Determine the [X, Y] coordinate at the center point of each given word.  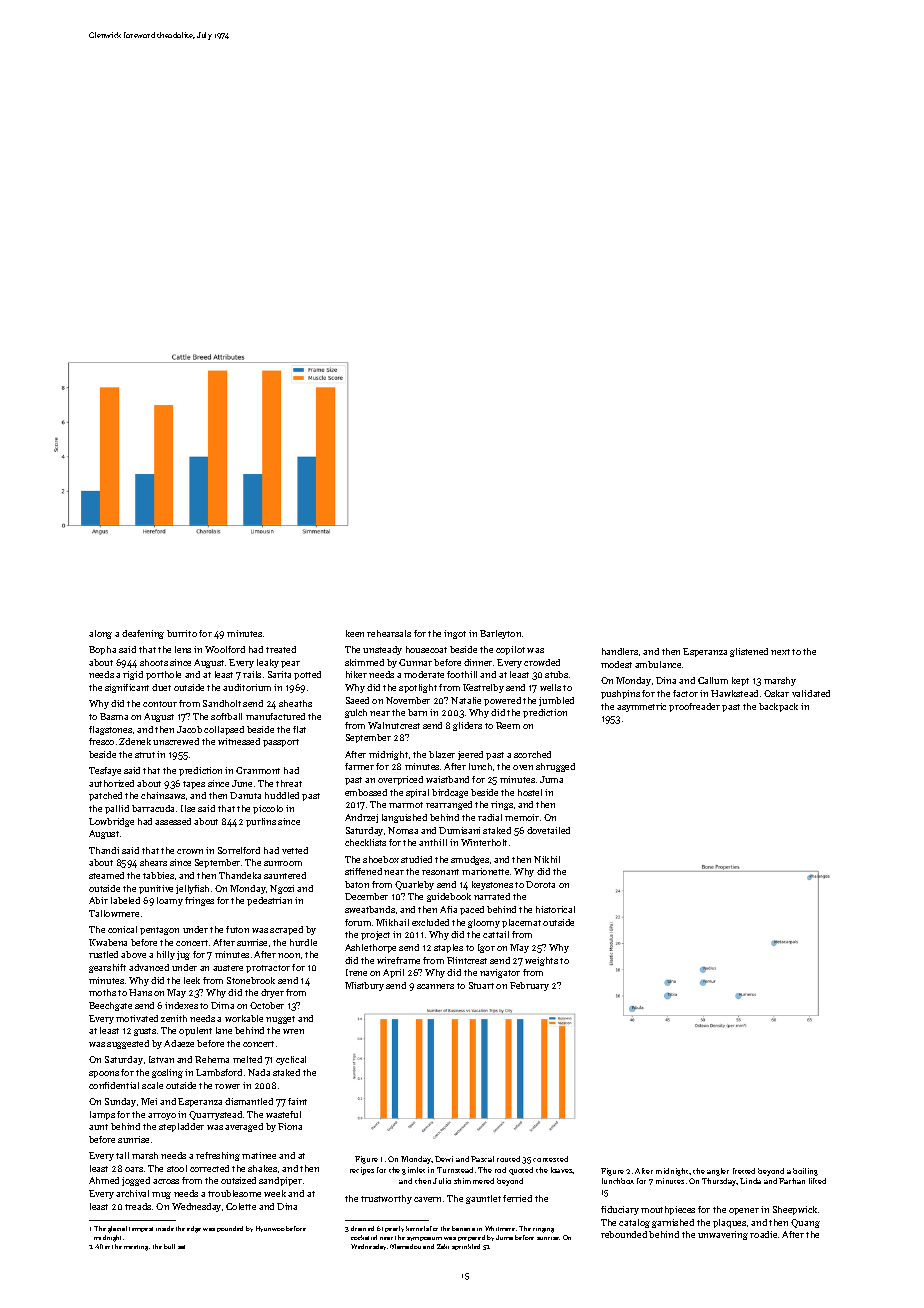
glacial [117, 1229]
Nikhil [547, 859]
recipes [362, 1171]
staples [448, 948]
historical [555, 909]
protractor [268, 969]
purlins [261, 822]
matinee [259, 1155]
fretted [744, 1171]
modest [616, 664]
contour [160, 704]
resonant [440, 872]
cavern [427, 1199]
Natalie [466, 700]
